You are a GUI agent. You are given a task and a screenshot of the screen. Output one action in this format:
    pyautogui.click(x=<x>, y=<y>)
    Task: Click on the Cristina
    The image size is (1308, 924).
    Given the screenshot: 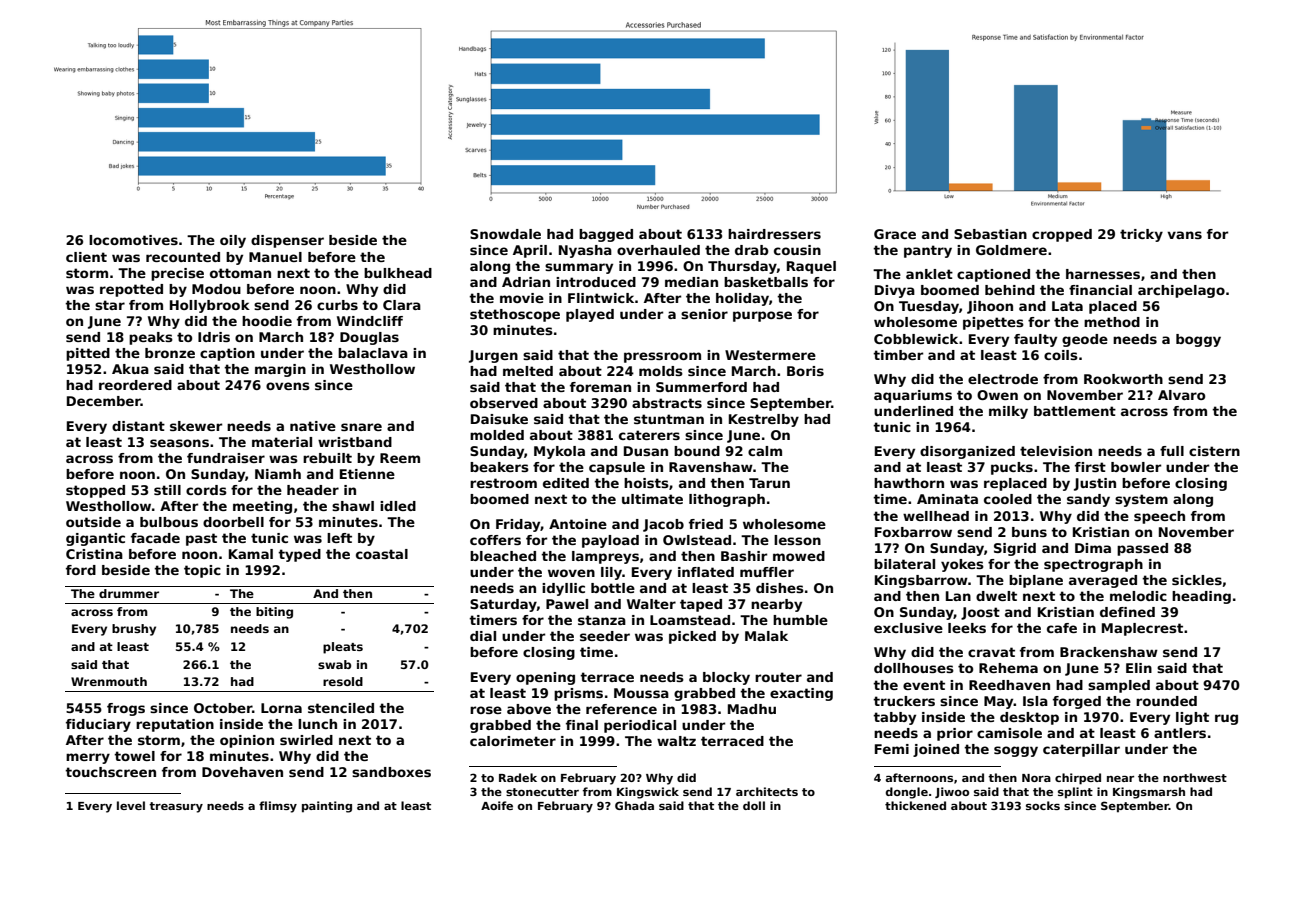 What is the action you would take?
    pyautogui.click(x=94, y=554)
